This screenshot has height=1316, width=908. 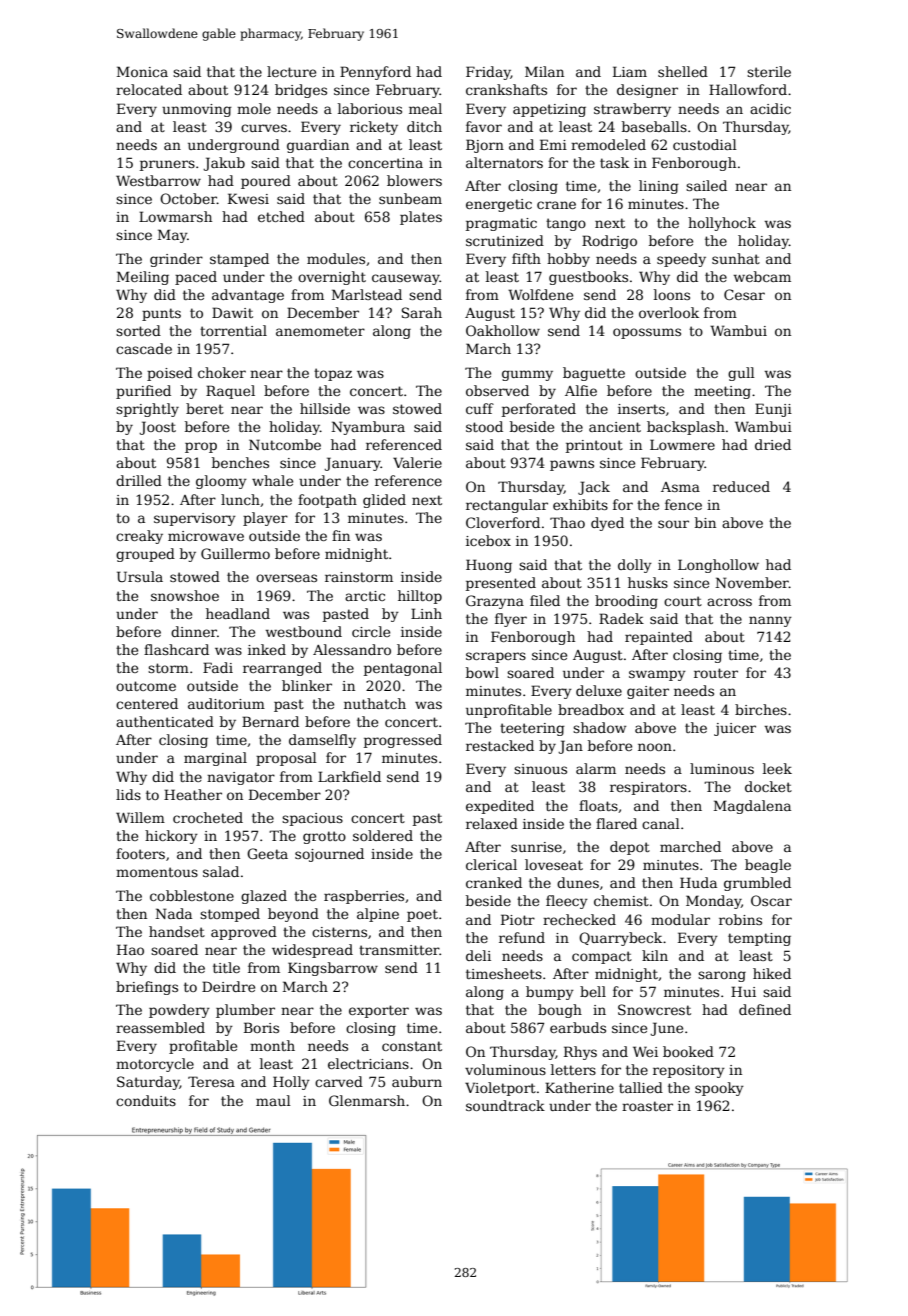 What do you see at coordinates (221, 482) in the screenshot?
I see `gloomy` at bounding box center [221, 482].
